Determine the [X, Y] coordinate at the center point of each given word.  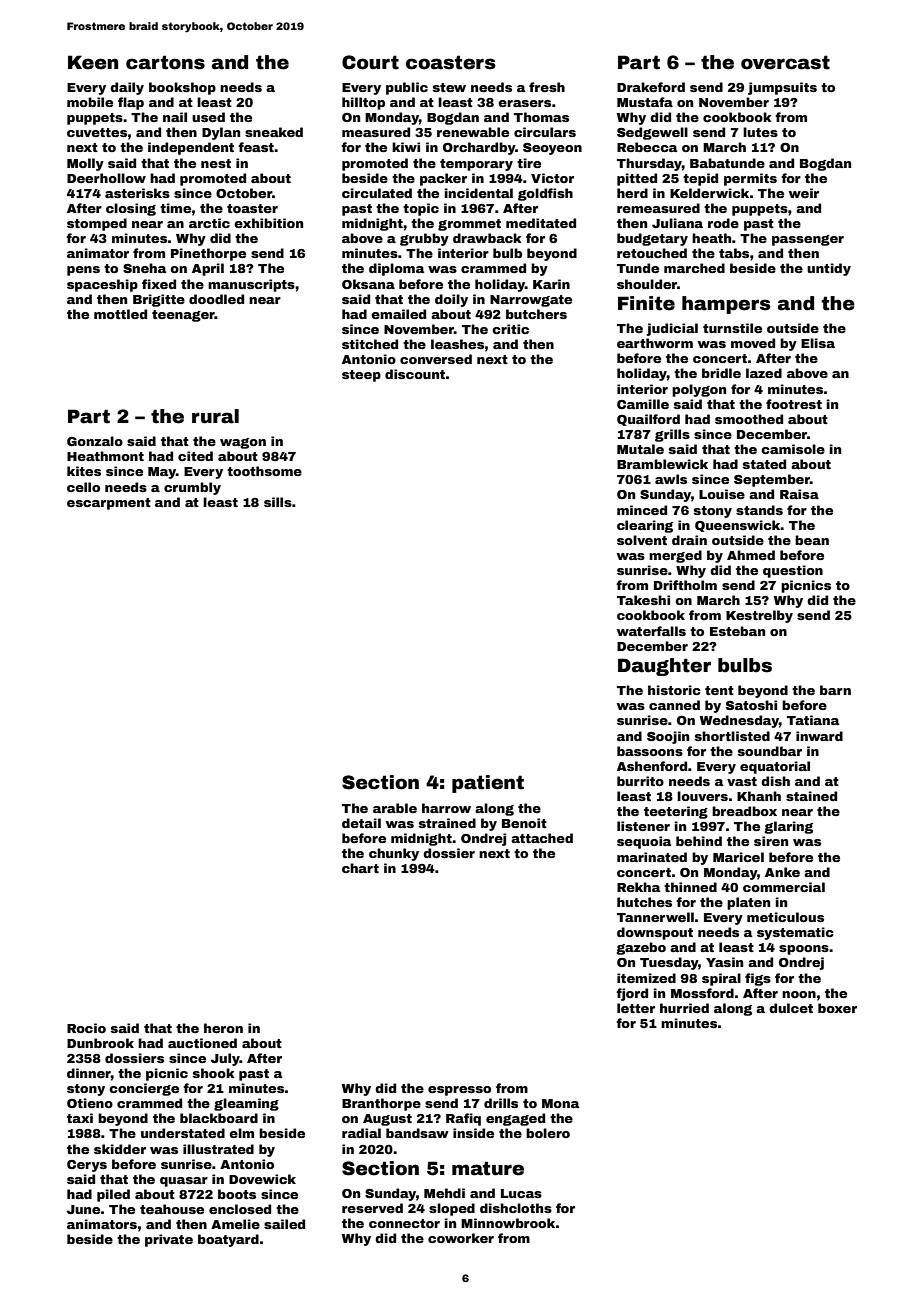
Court [370, 62]
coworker [461, 1238]
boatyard [228, 1240]
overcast [785, 62]
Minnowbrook [508, 1223]
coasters [451, 62]
